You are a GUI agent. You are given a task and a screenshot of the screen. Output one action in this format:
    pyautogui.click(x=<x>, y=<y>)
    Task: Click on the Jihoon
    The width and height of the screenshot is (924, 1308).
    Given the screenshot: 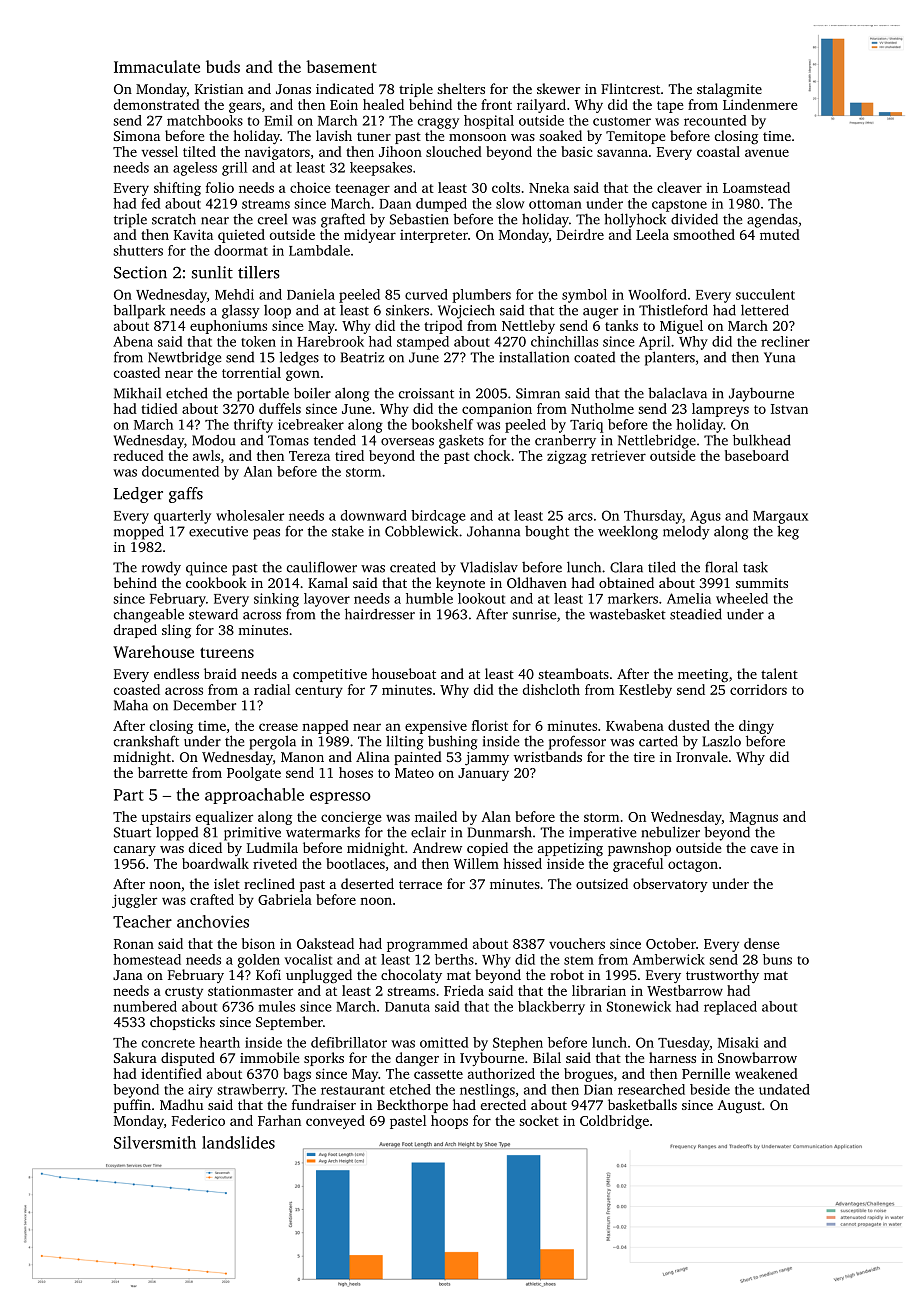 What is the action you would take?
    pyautogui.click(x=400, y=151)
